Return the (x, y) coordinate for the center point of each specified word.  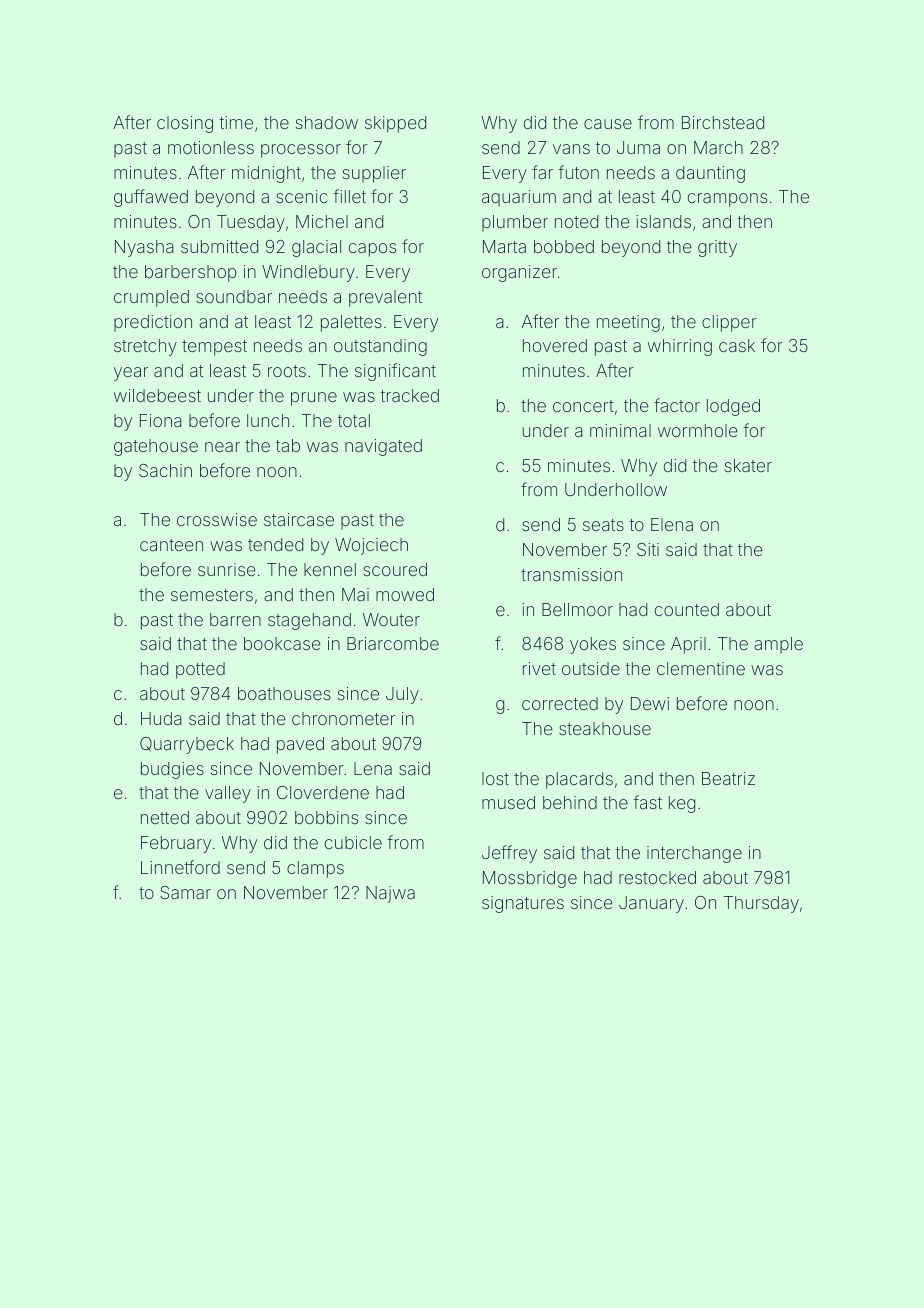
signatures (523, 904)
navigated (383, 447)
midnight (266, 174)
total (354, 420)
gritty (717, 248)
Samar (185, 892)
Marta (504, 246)
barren (235, 619)
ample (778, 645)
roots (287, 371)
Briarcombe (393, 643)
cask (737, 345)
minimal (620, 430)
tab (288, 445)
